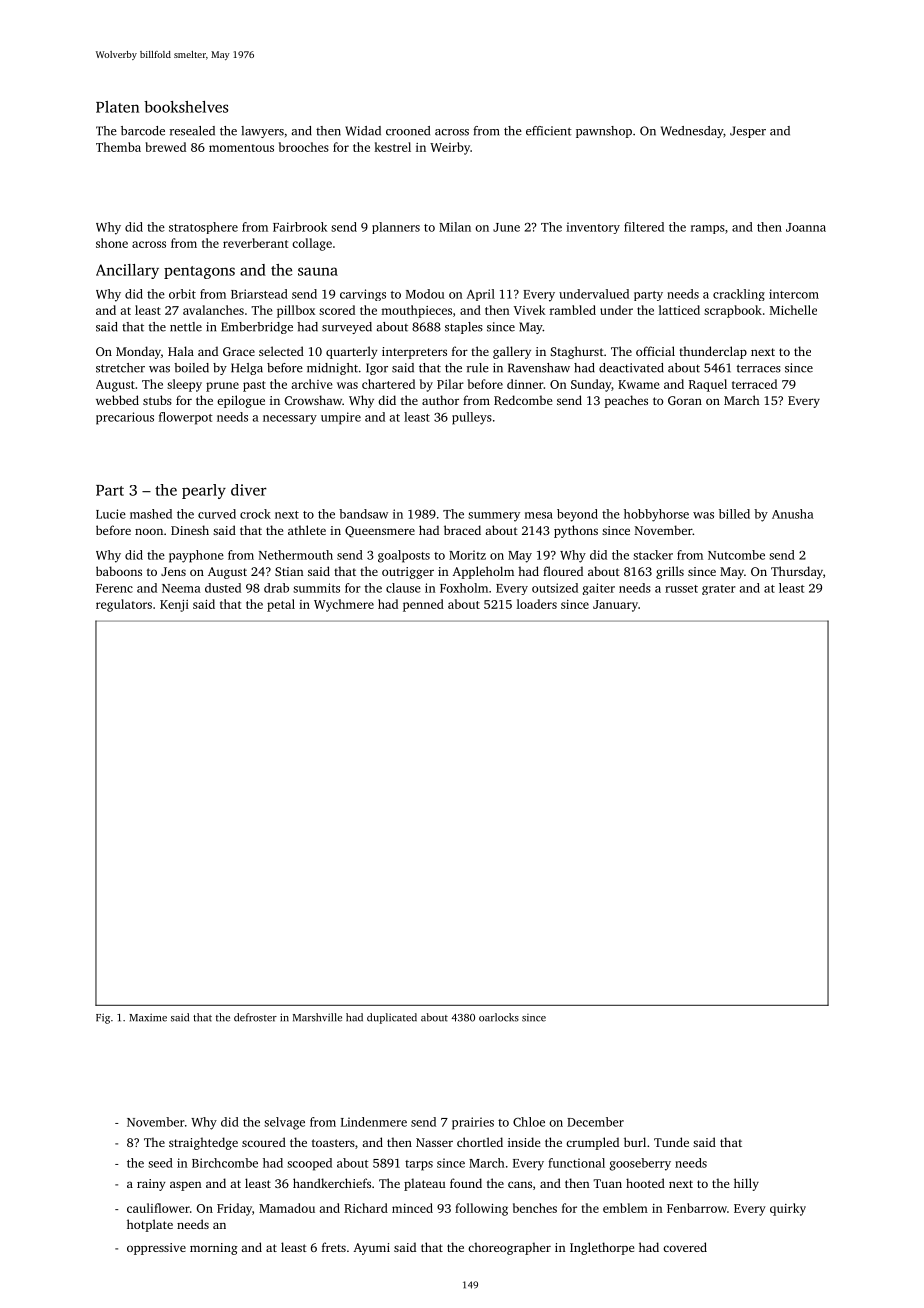 Image resolution: width=924 pixels, height=1308 pixels. I want to click on penned, so click(423, 605).
